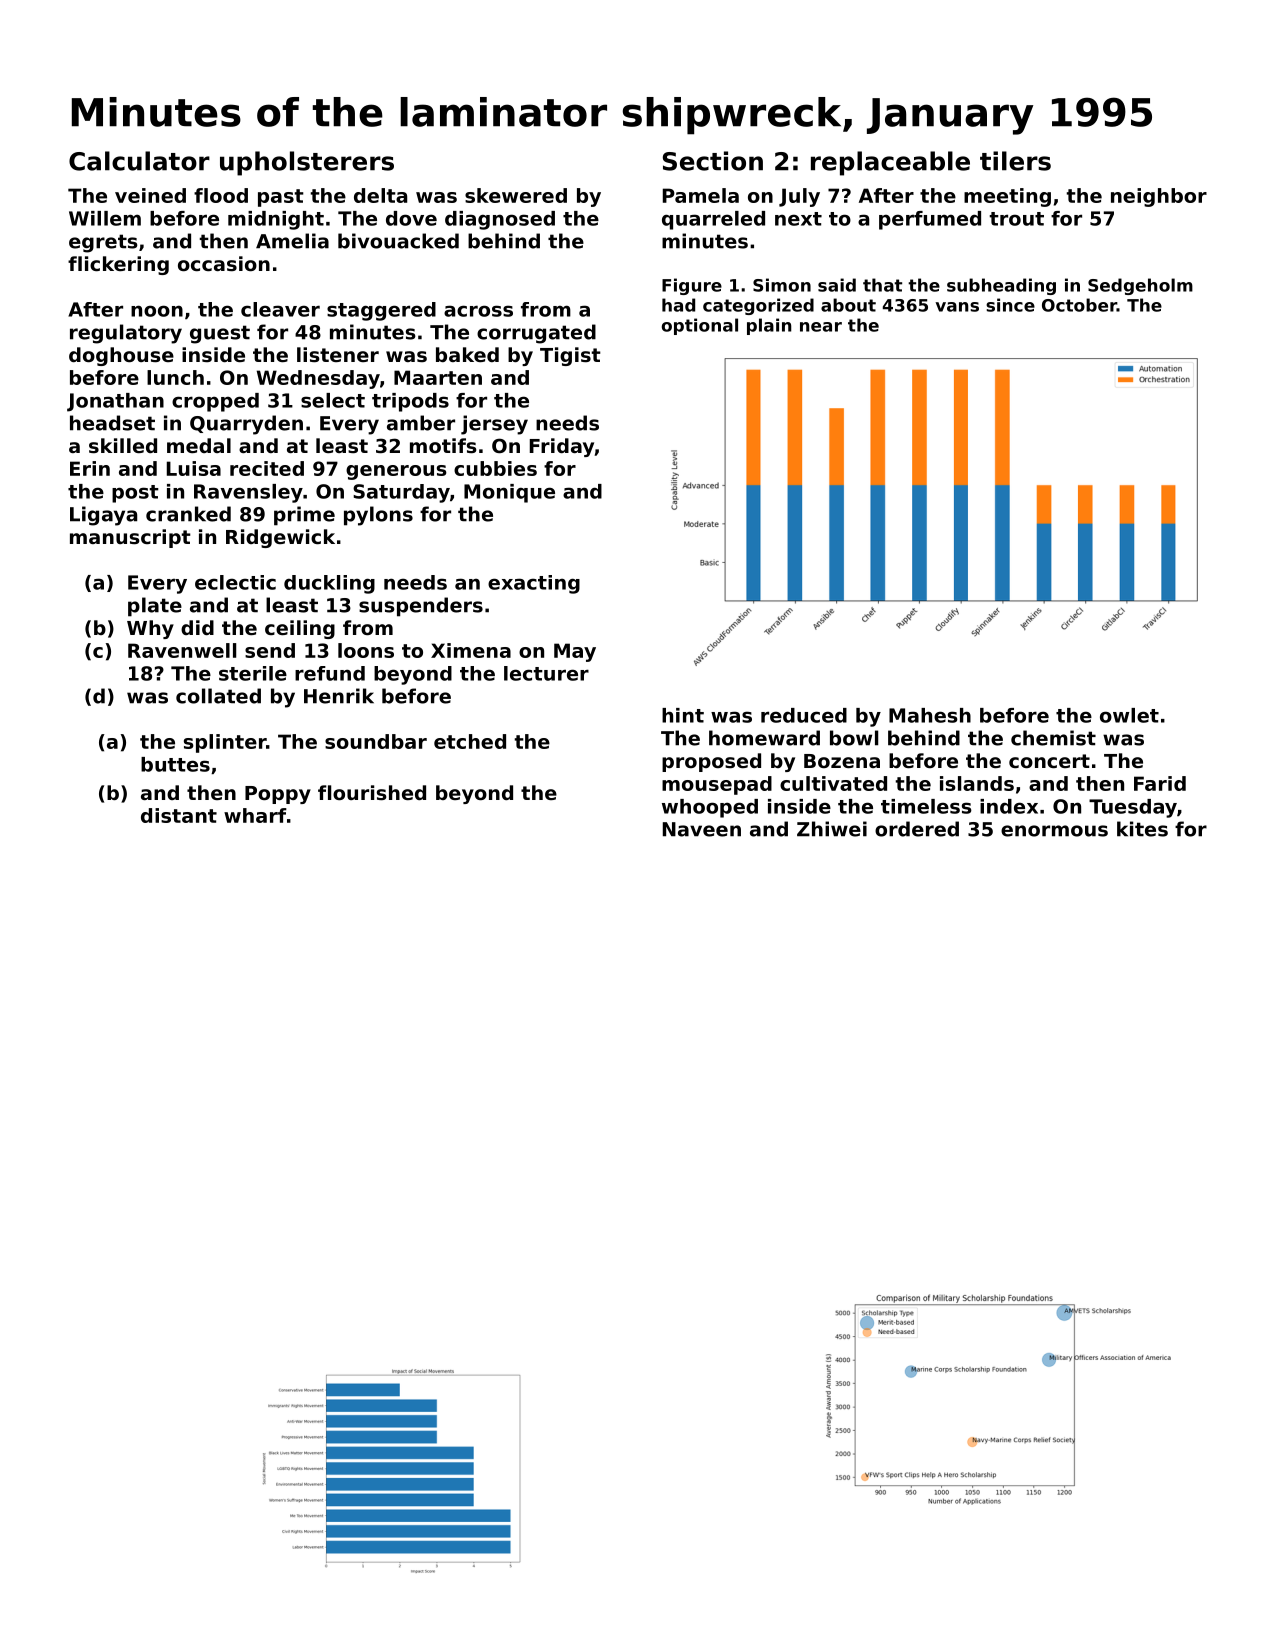 This screenshot has width=1275, height=1651. What do you see at coordinates (1015, 161) in the screenshot?
I see `tilers` at bounding box center [1015, 161].
